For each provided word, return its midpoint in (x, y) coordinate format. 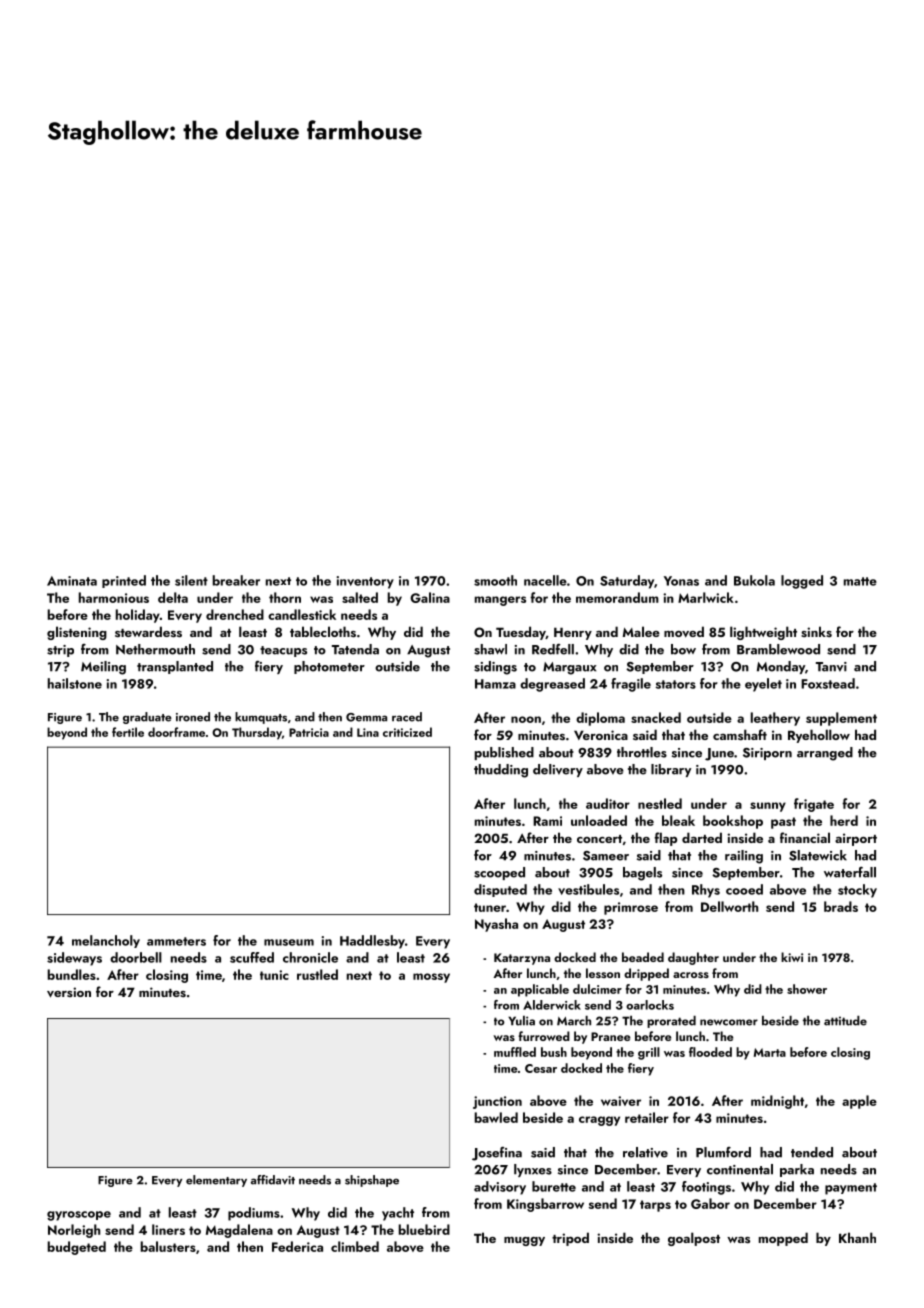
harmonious (114, 597)
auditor (608, 803)
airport (856, 839)
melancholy (106, 941)
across (691, 975)
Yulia (521, 1021)
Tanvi (831, 667)
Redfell (553, 649)
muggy (524, 1241)
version (69, 992)
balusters (168, 1246)
